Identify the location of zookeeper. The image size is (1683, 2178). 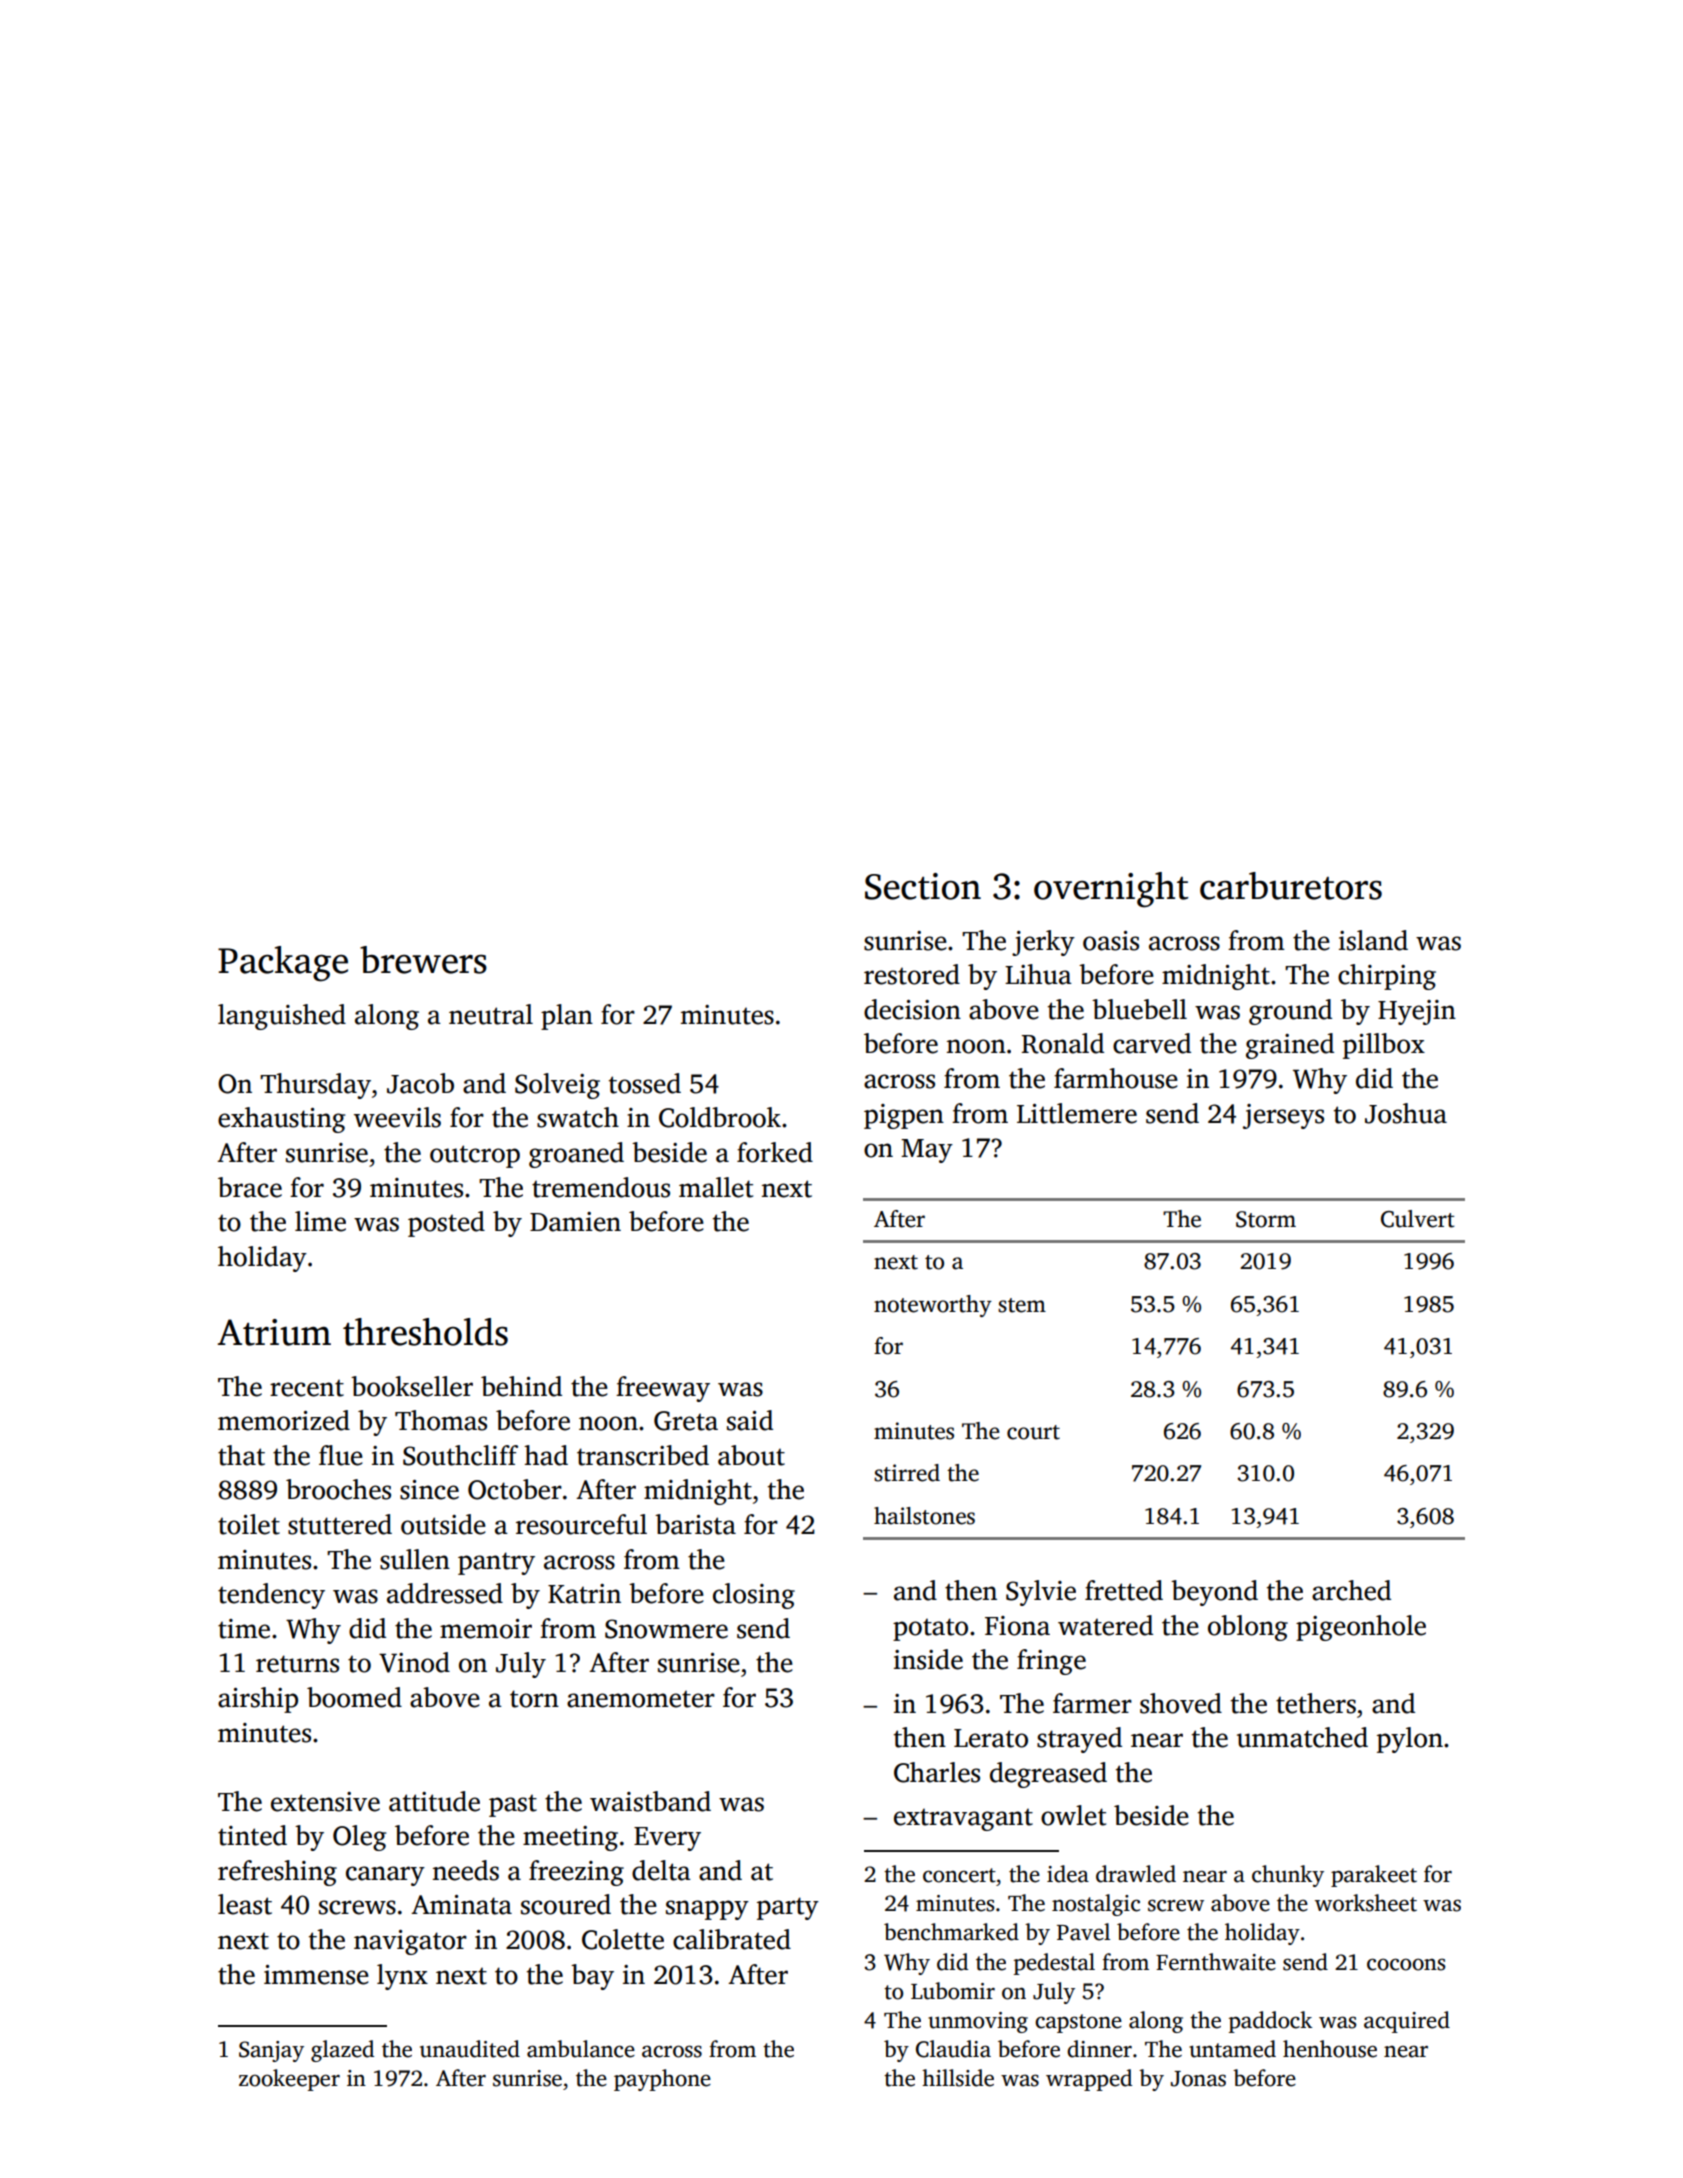
(289, 2080).
